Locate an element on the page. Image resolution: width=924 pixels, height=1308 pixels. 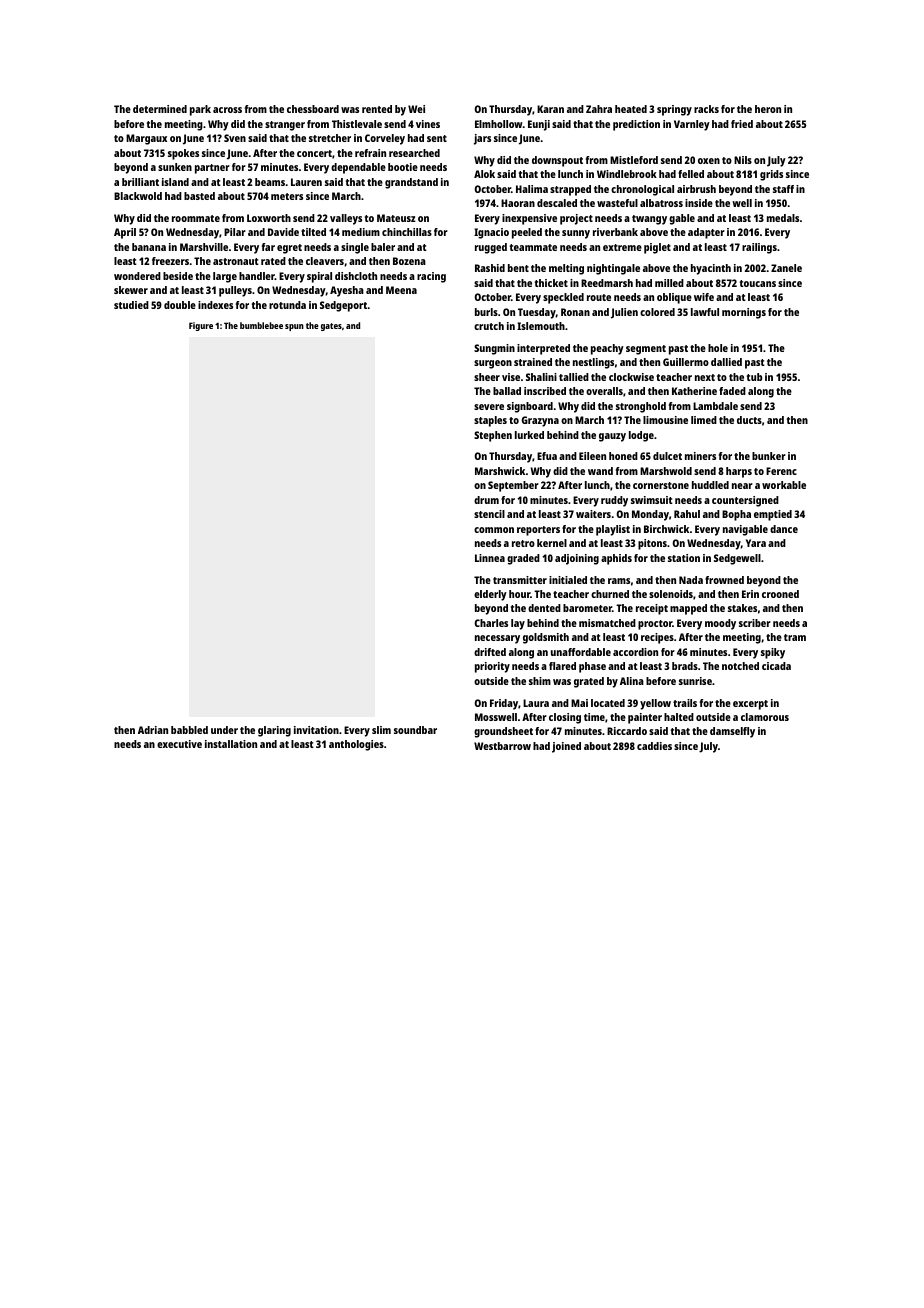
drum is located at coordinates (486, 500).
